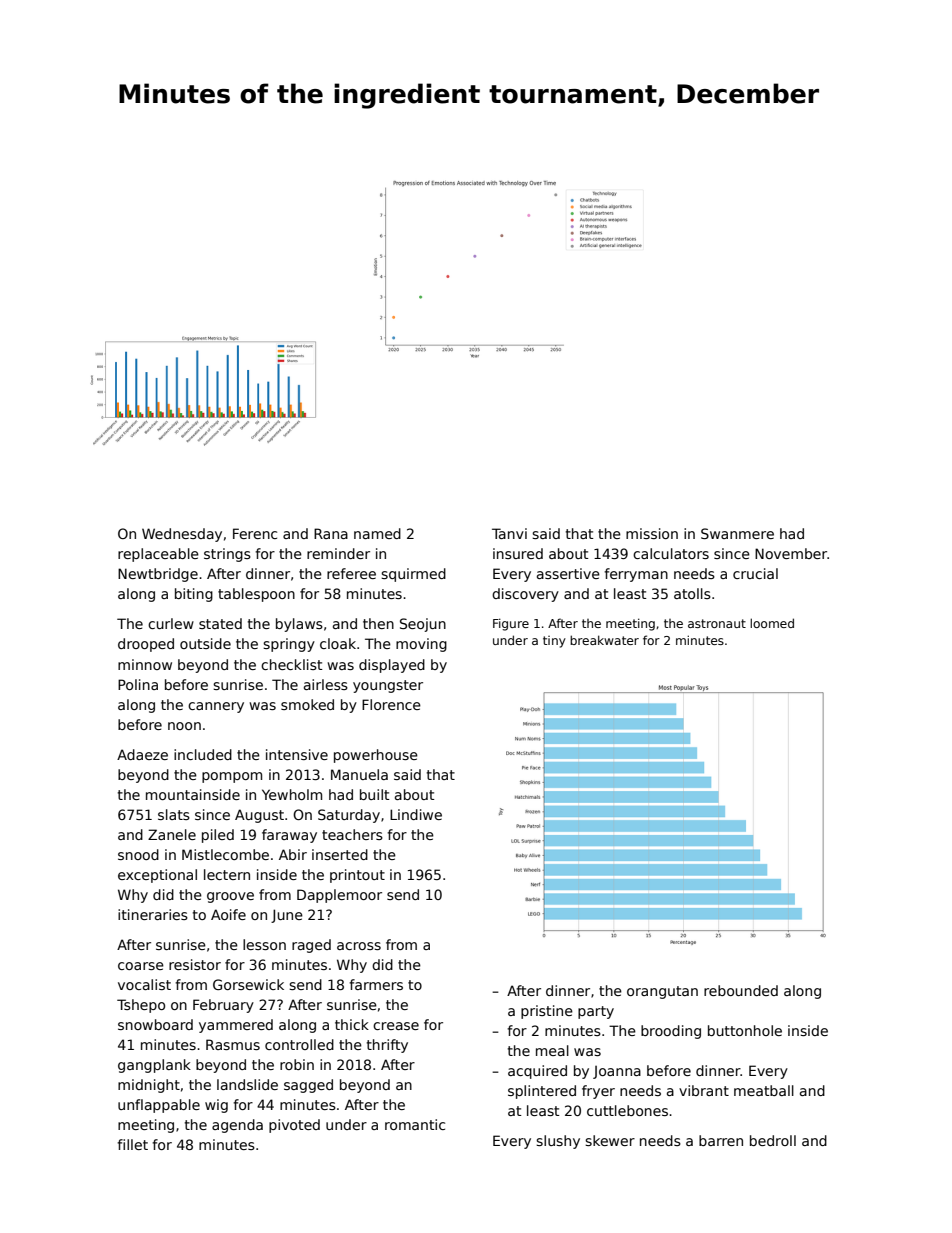  What do you see at coordinates (413, 575) in the screenshot?
I see `squirmed` at bounding box center [413, 575].
